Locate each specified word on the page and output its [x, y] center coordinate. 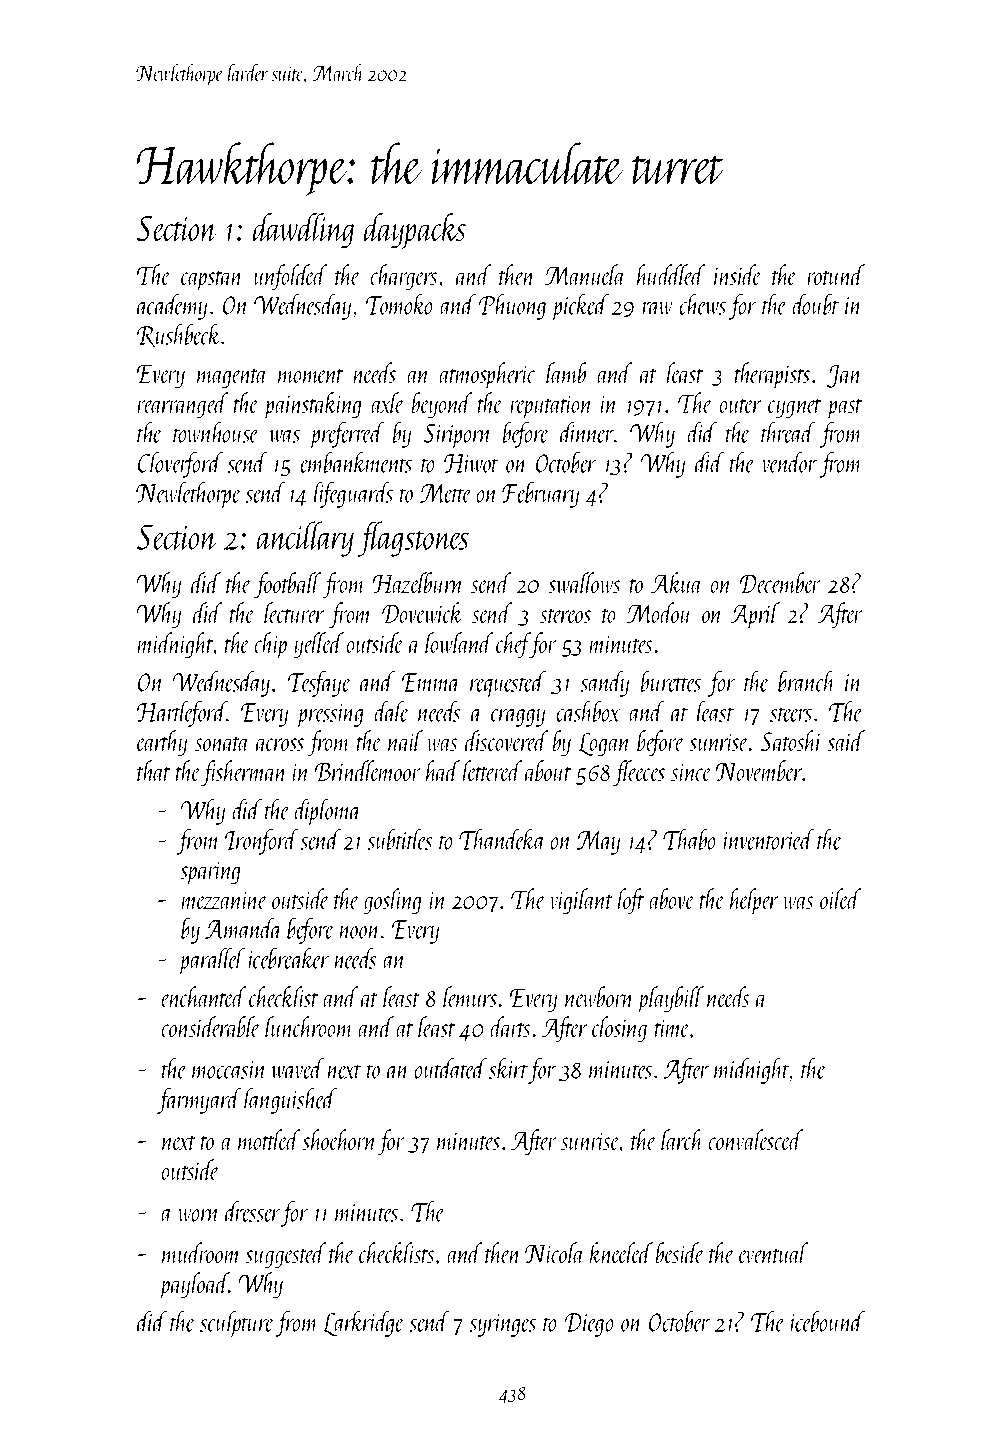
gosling [392, 901]
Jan [845, 376]
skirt [508, 1068]
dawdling [303, 230]
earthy [162, 743]
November [759, 770]
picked [580, 307]
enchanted [204, 996]
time [672, 1028]
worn [199, 1215]
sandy [605, 683]
